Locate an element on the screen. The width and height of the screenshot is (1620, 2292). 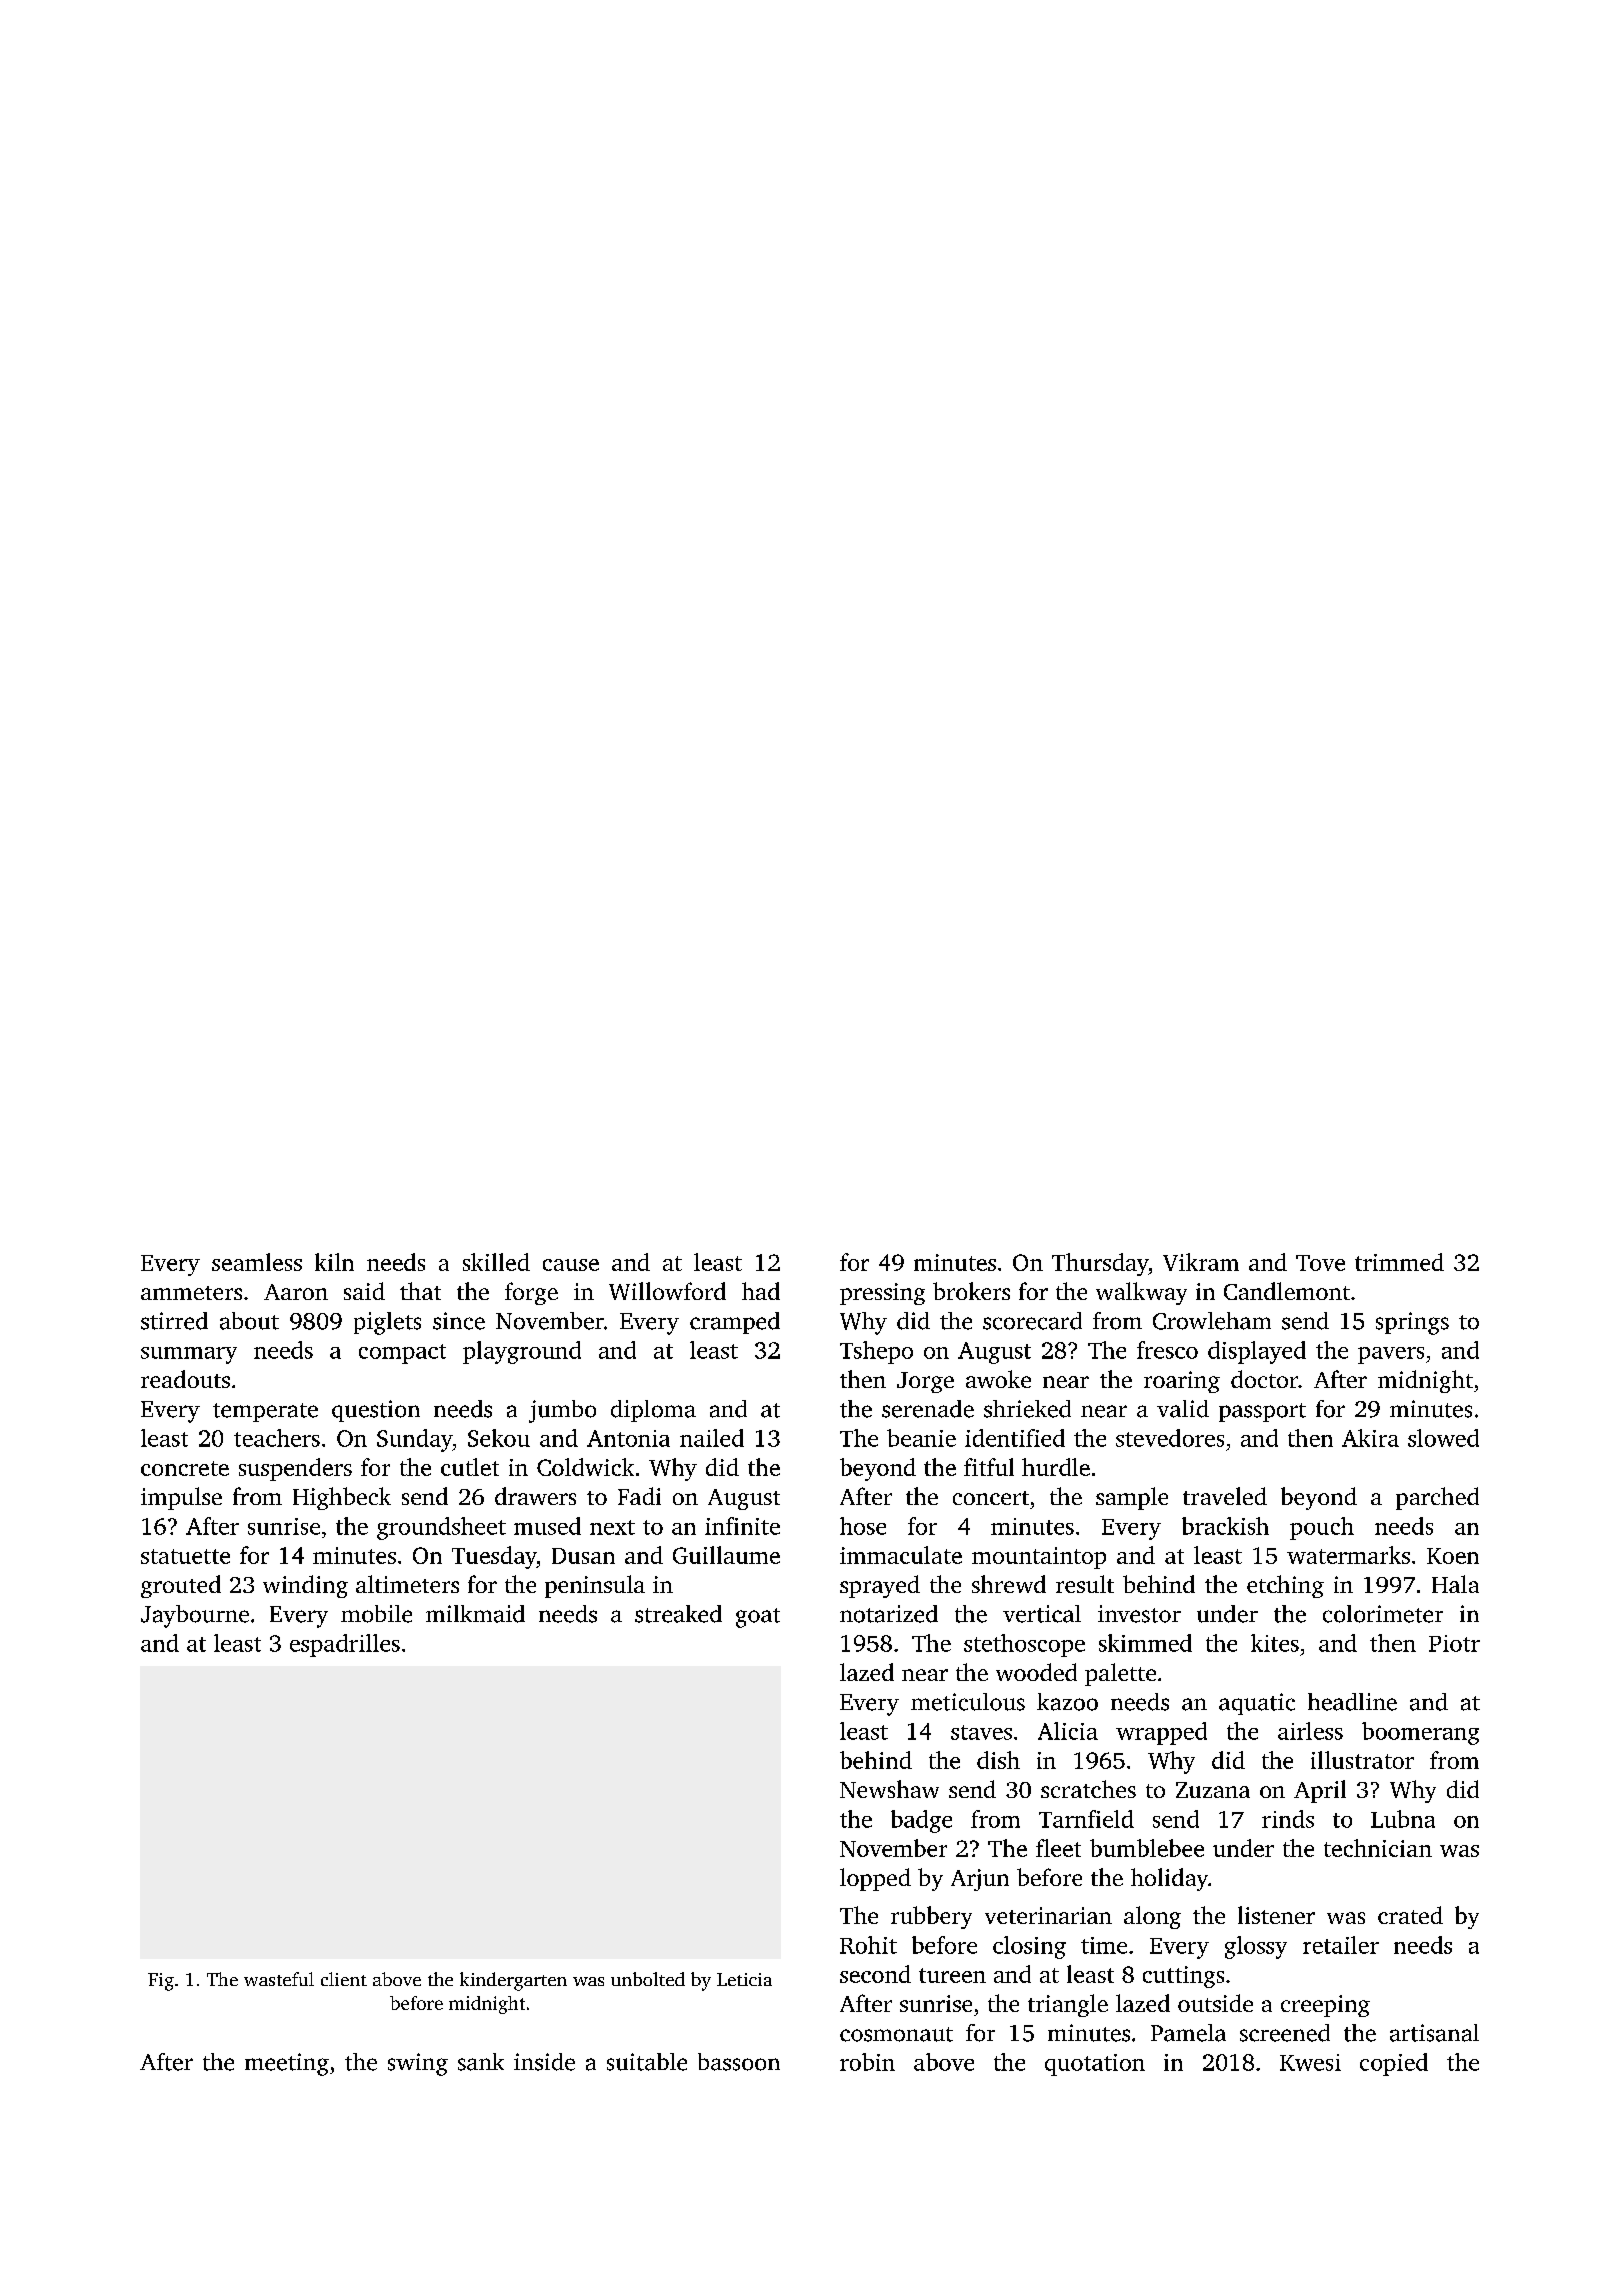
etching is located at coordinates (1285, 1586).
